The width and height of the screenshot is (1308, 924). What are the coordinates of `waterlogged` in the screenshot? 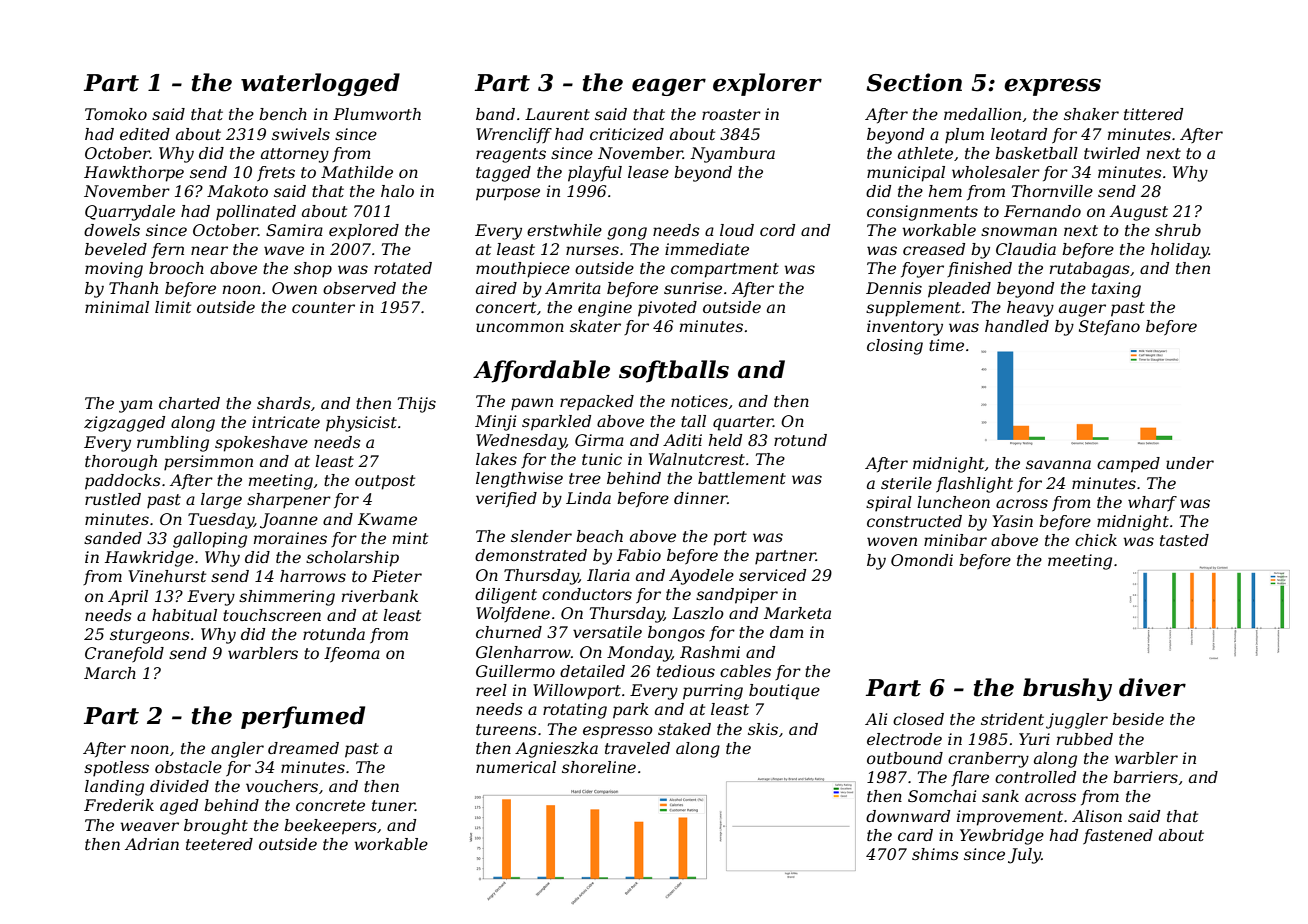 It's located at (320, 84).
